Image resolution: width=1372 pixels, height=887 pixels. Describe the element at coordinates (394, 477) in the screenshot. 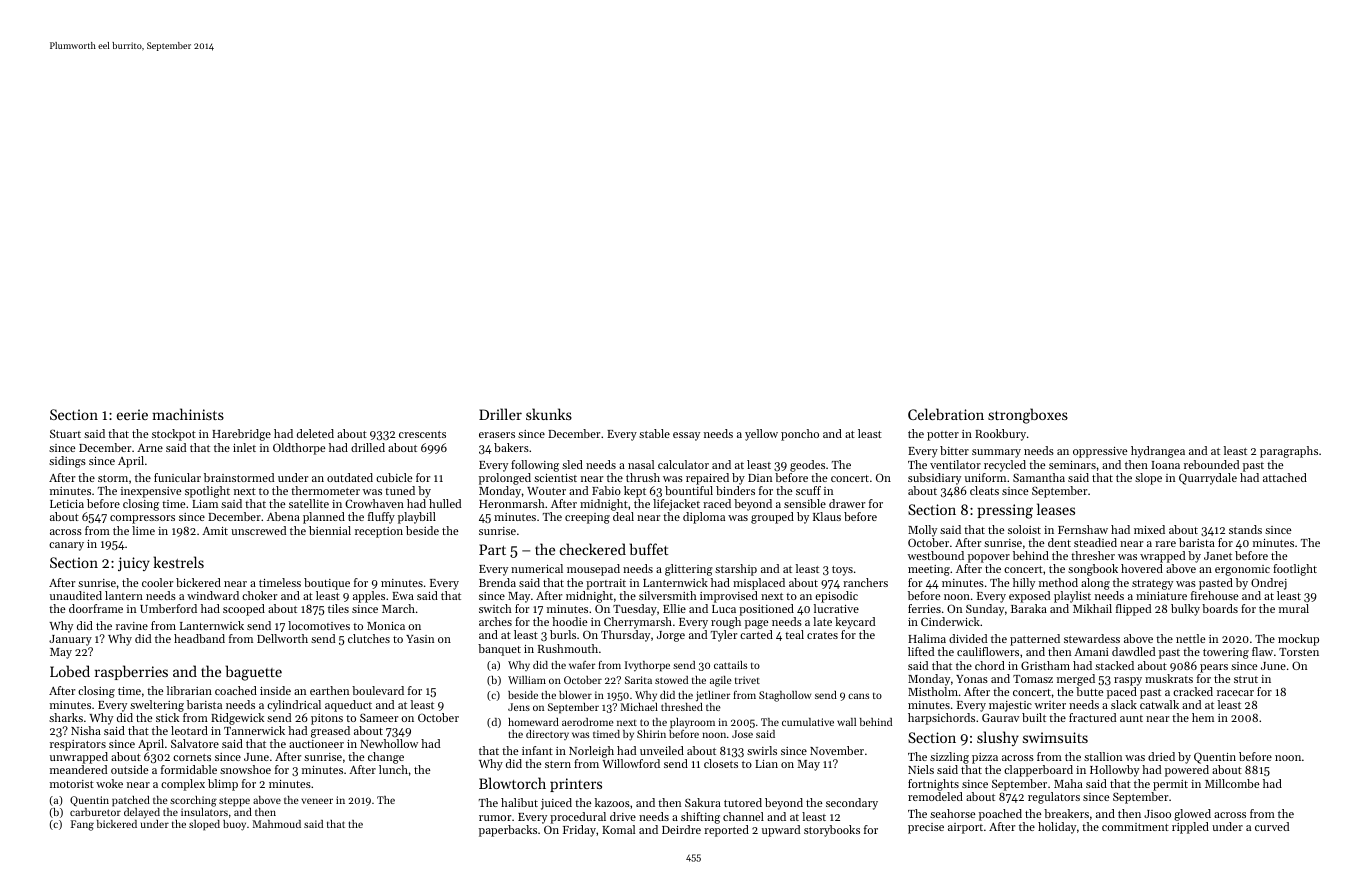

I see `cubicle` at that location.
